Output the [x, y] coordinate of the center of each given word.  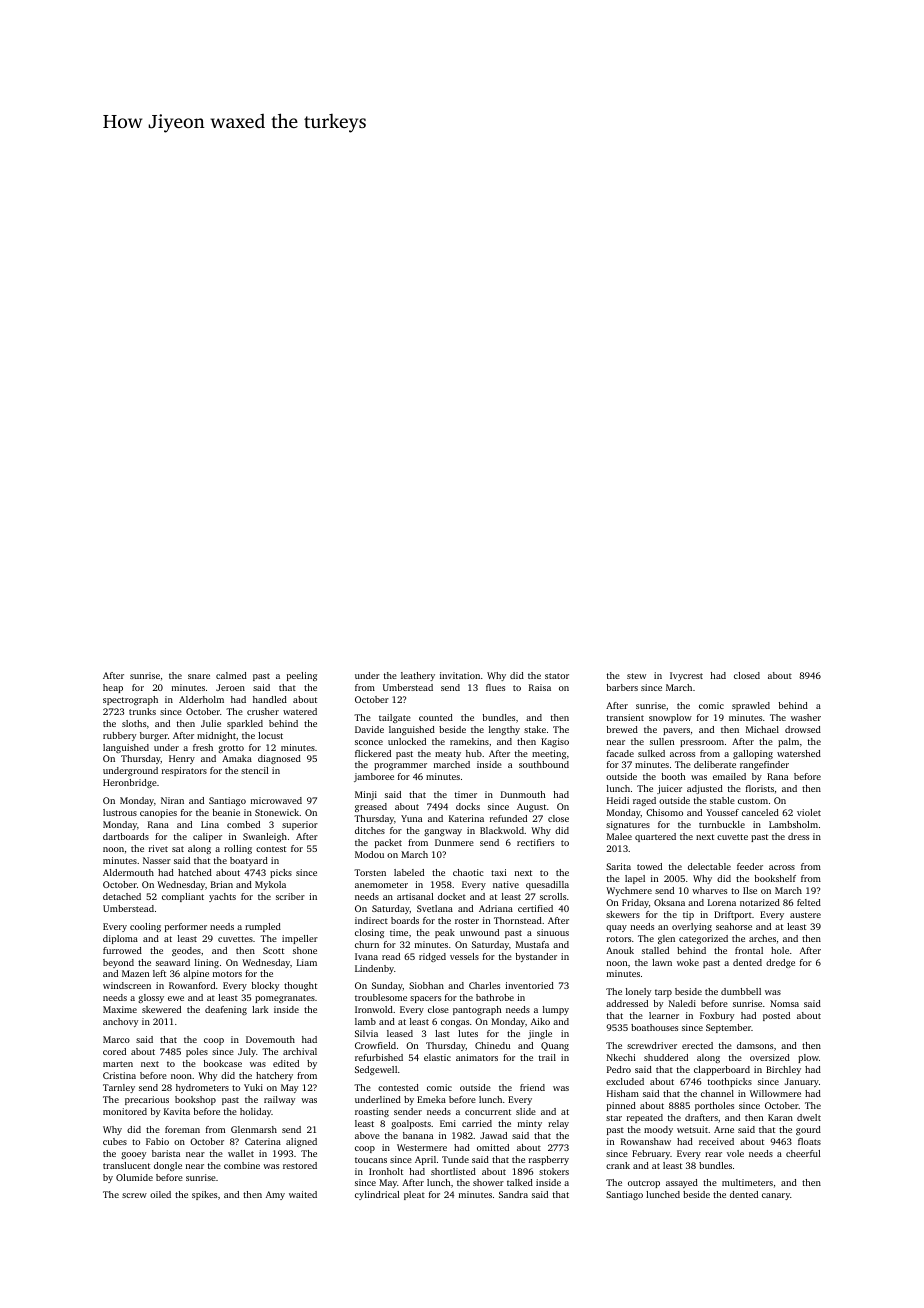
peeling [302, 676]
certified [535, 908]
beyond [118, 963]
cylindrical [377, 1195]
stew [636, 676]
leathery [418, 676]
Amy [275, 1195]
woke [688, 962]
